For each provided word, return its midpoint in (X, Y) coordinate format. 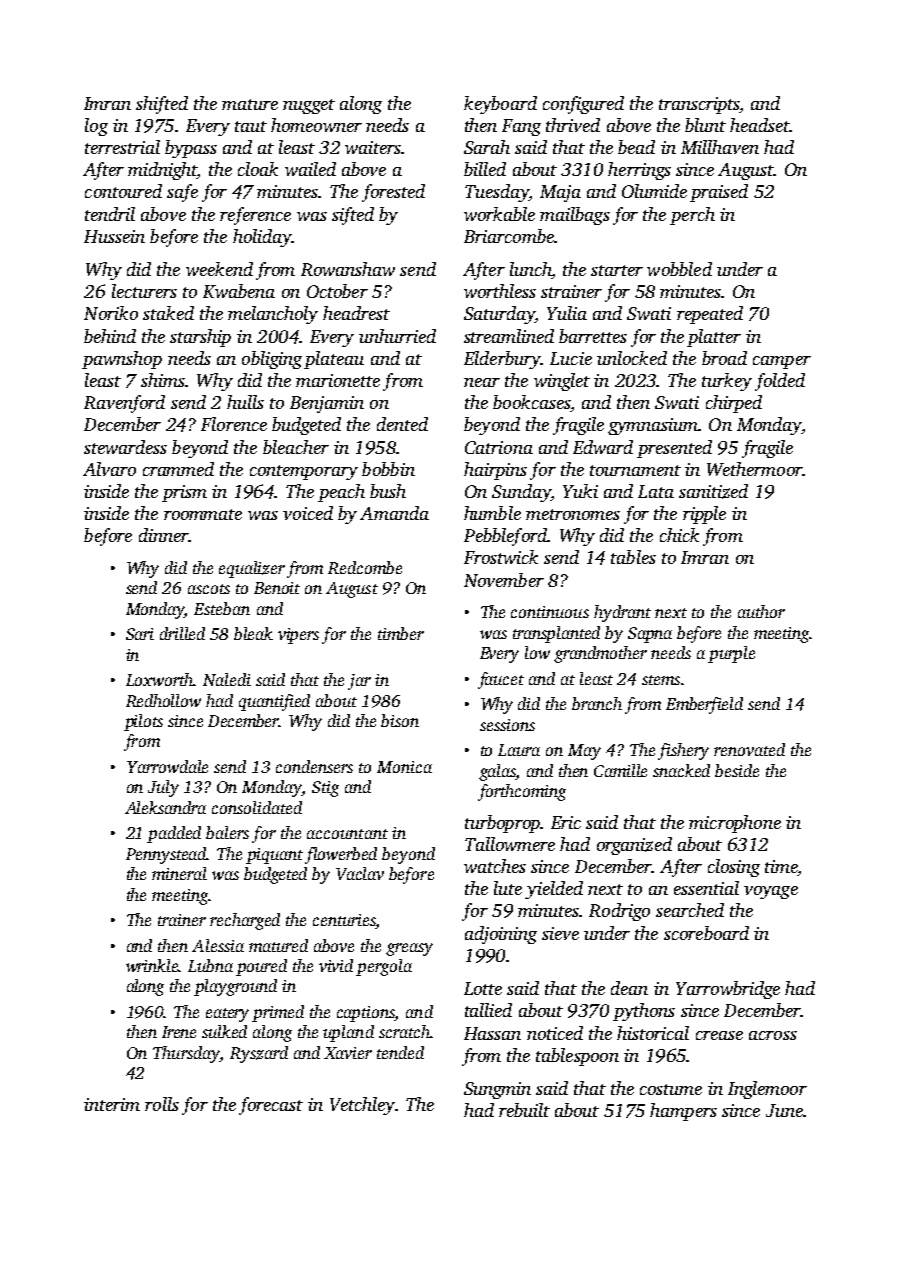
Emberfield (704, 705)
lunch (530, 269)
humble (492, 513)
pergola (384, 967)
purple (731, 654)
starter (617, 270)
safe (182, 193)
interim (112, 1104)
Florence (234, 424)
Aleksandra (165, 807)
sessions (507, 725)
